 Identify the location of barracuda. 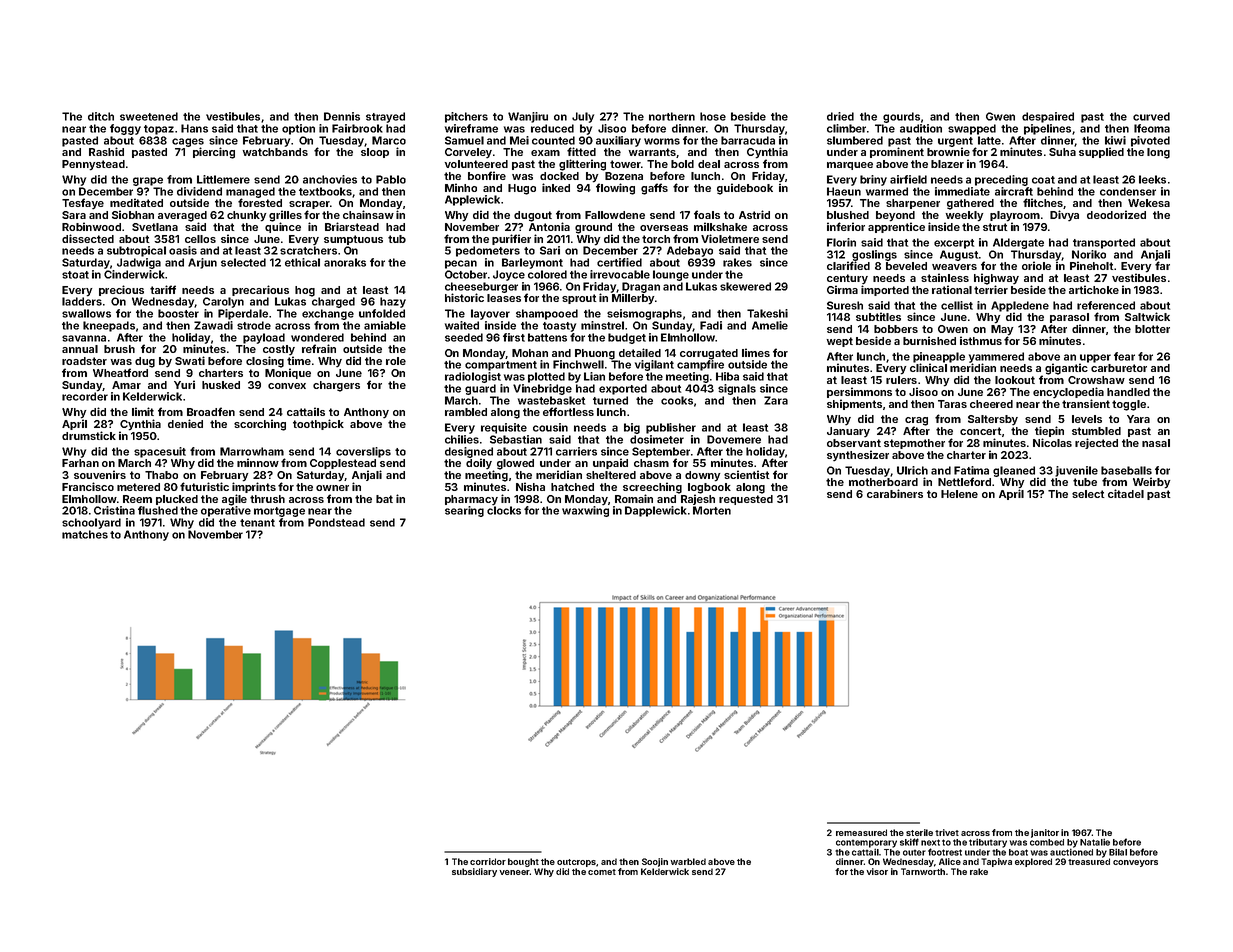
(748, 140).
